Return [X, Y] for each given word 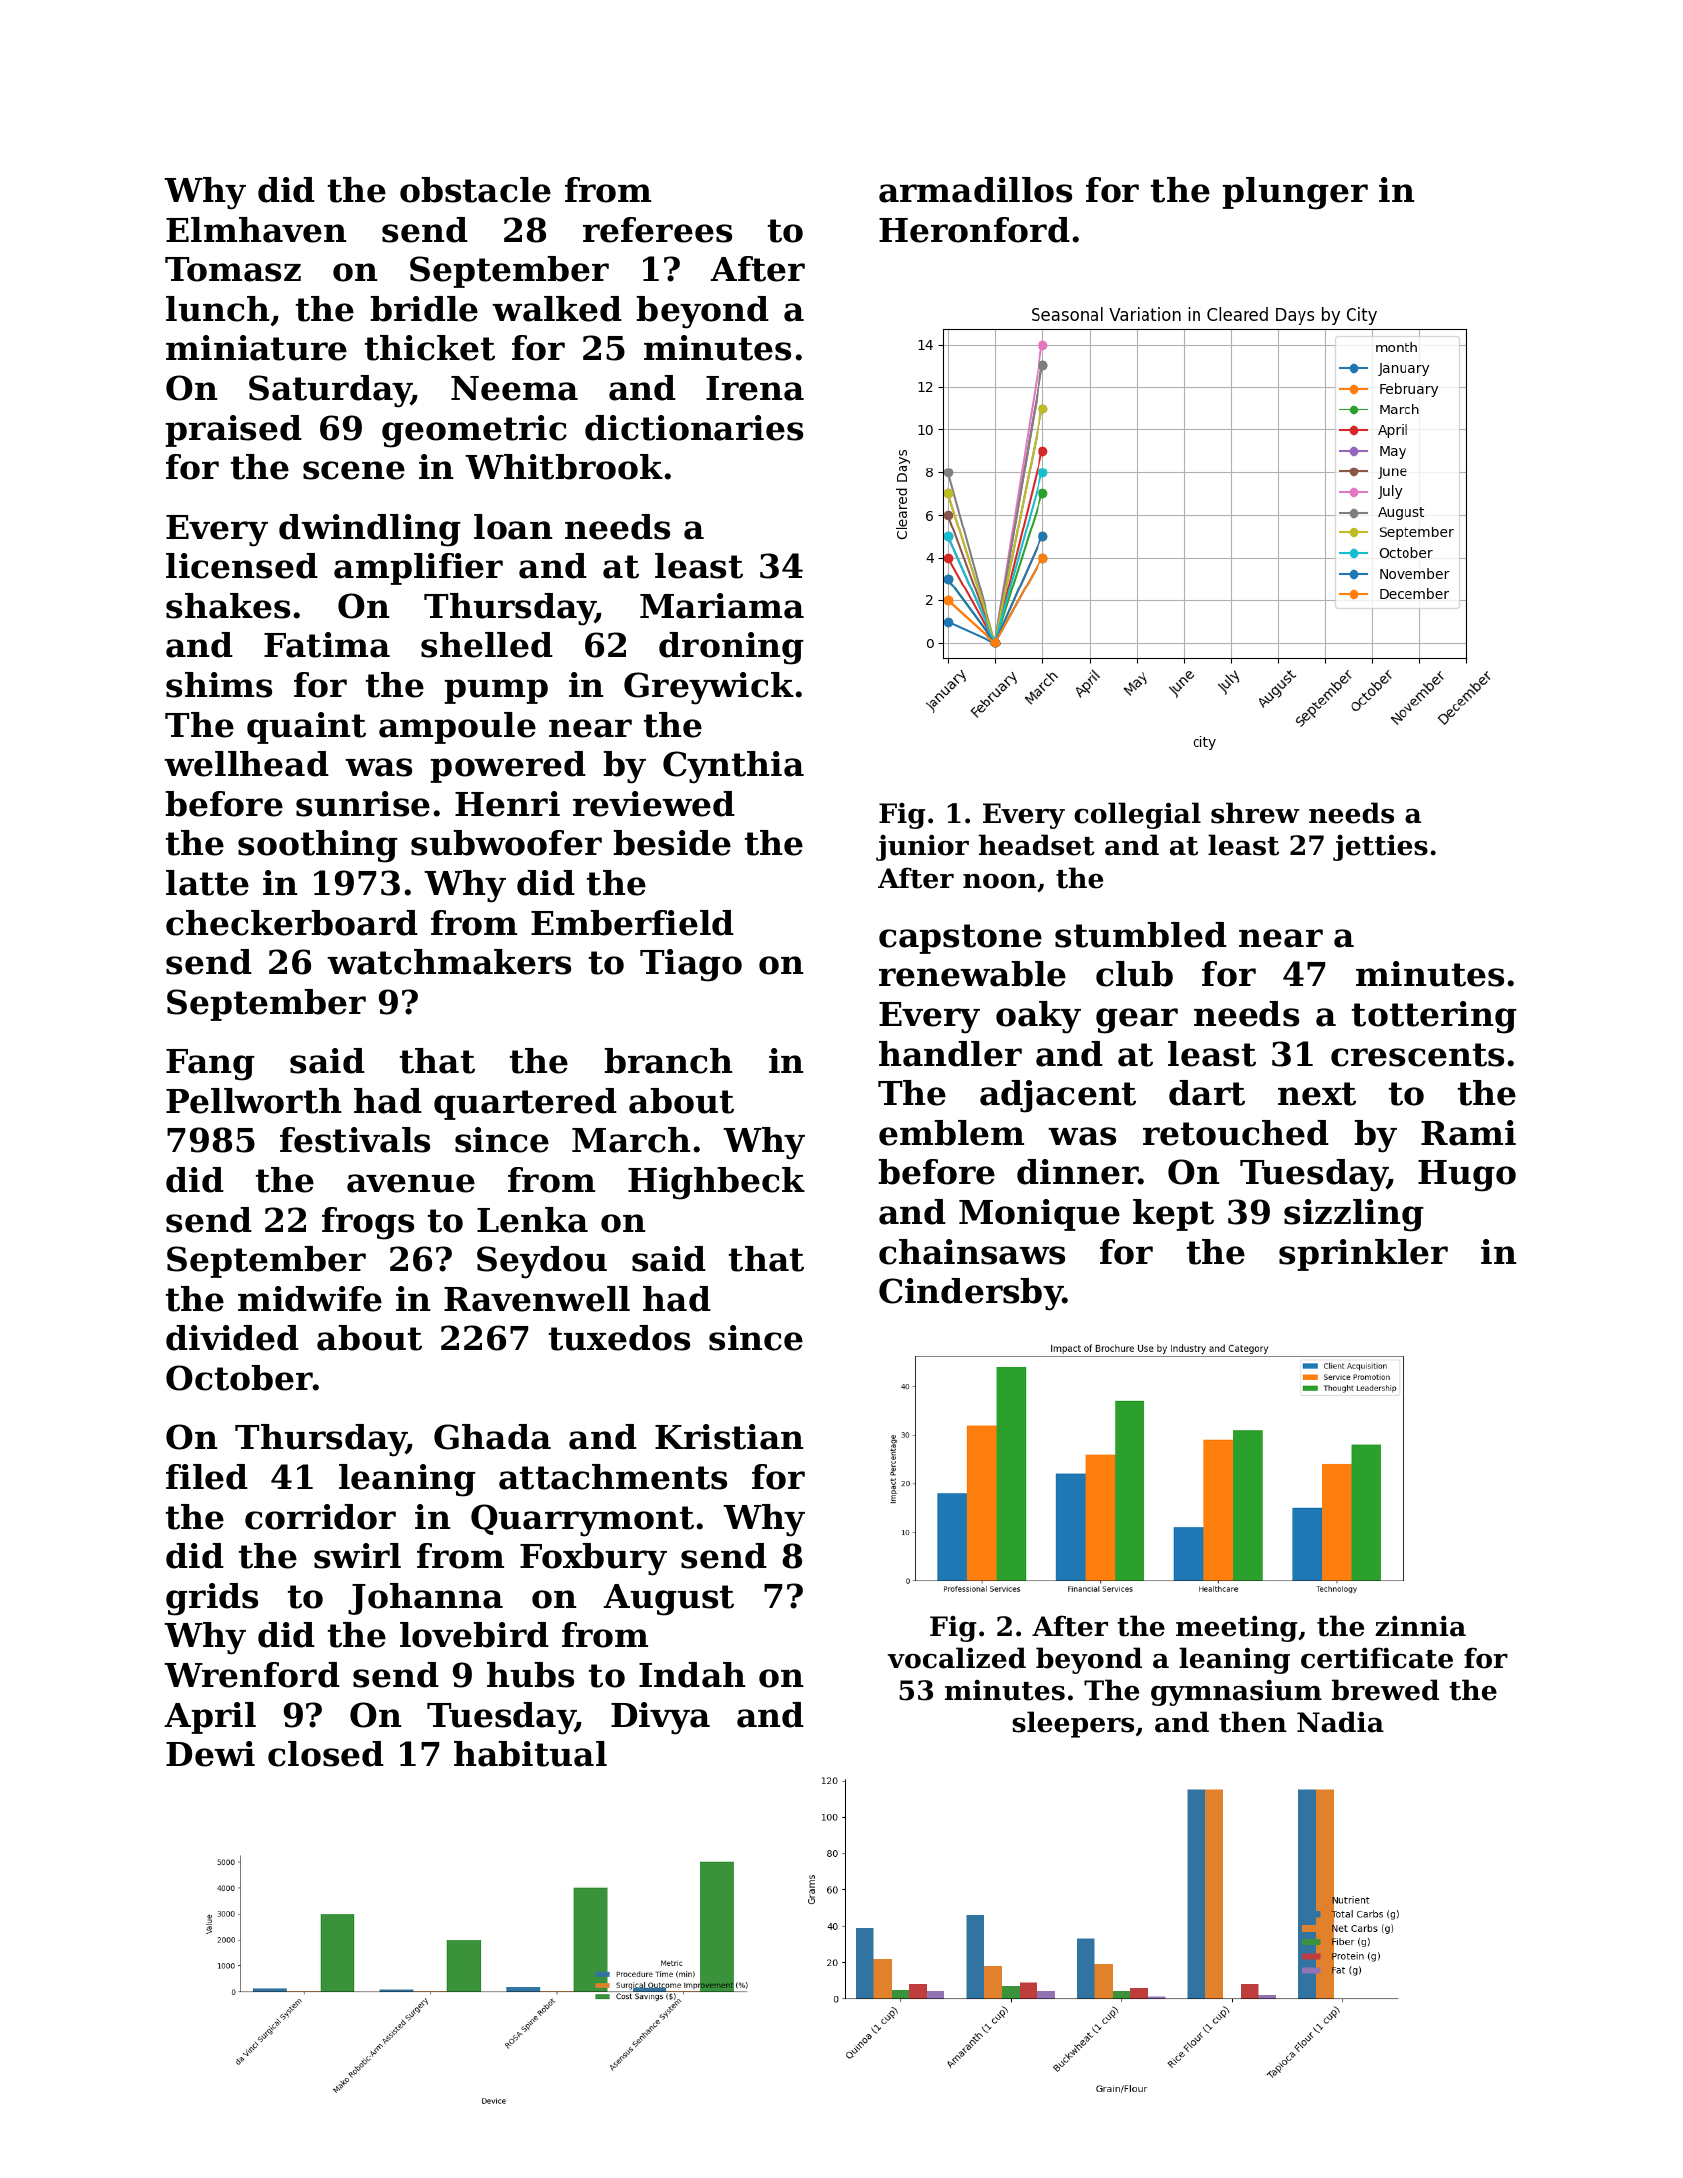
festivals [355, 1140]
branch [668, 1061]
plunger [1295, 193]
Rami [1468, 1133]
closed [326, 1754]
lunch [217, 309]
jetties [1380, 847]
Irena [755, 388]
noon [1000, 881]
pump [496, 691]
